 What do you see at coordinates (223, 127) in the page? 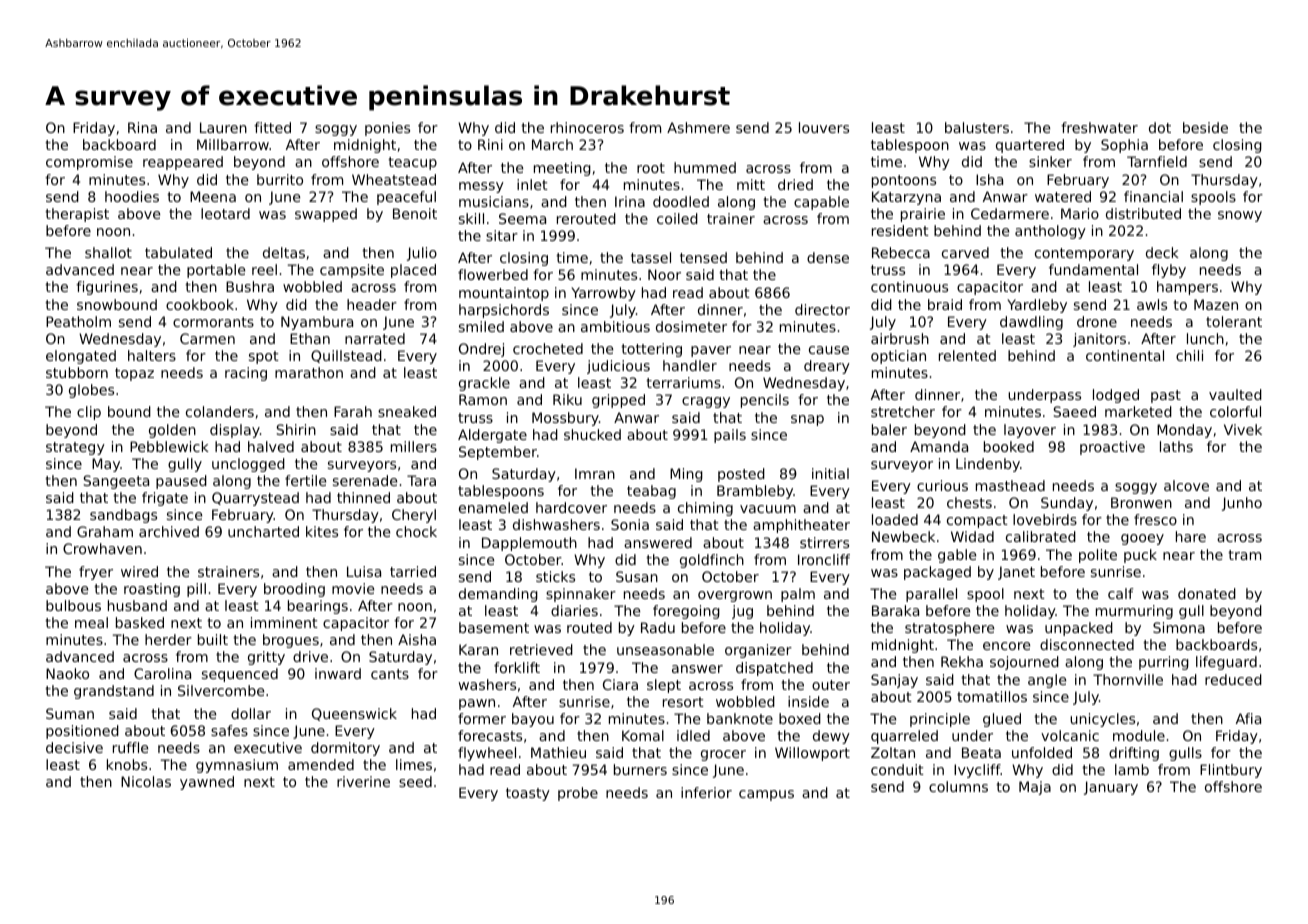
I see `Lauren` at bounding box center [223, 127].
